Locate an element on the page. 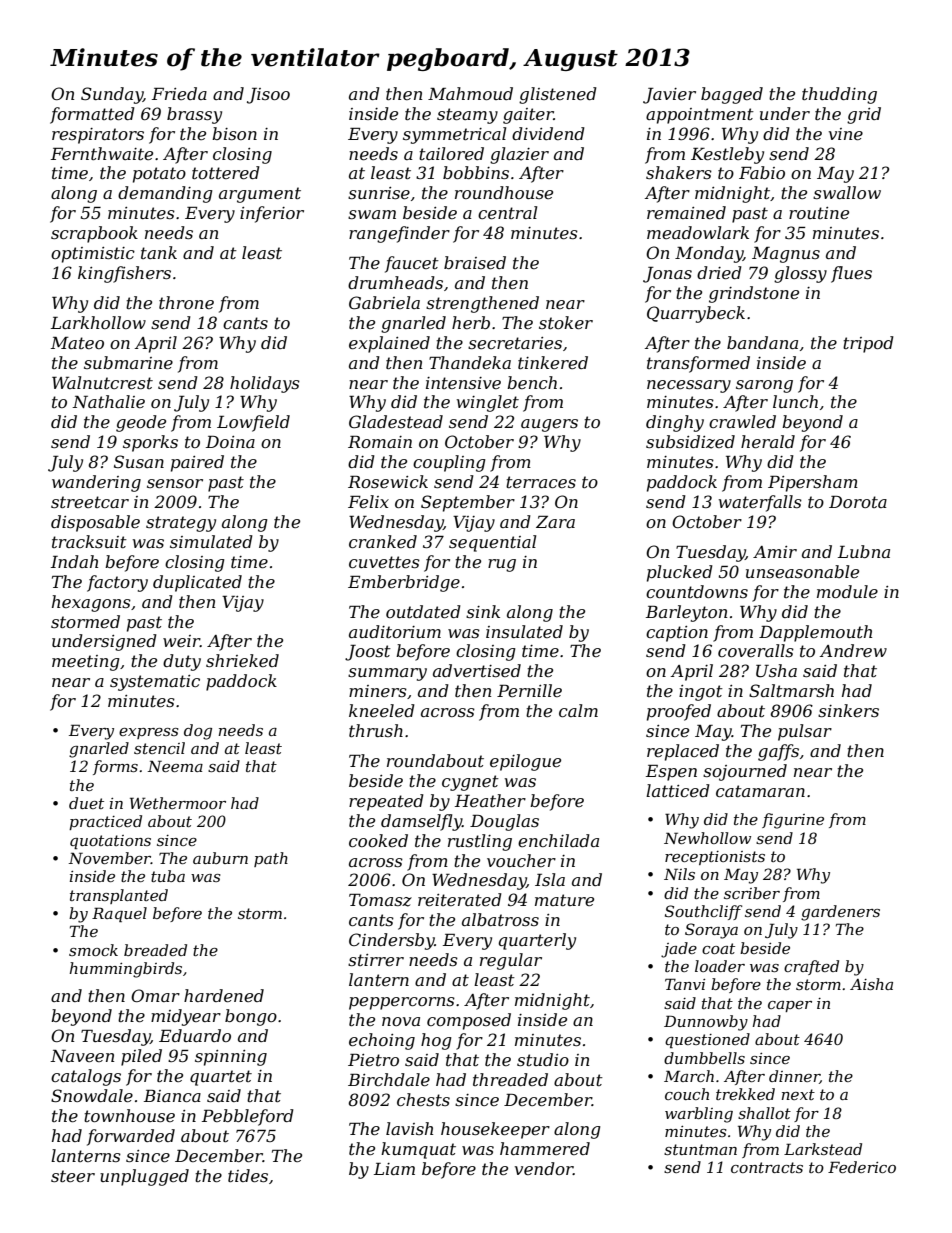  Kestleby is located at coordinates (727, 155).
